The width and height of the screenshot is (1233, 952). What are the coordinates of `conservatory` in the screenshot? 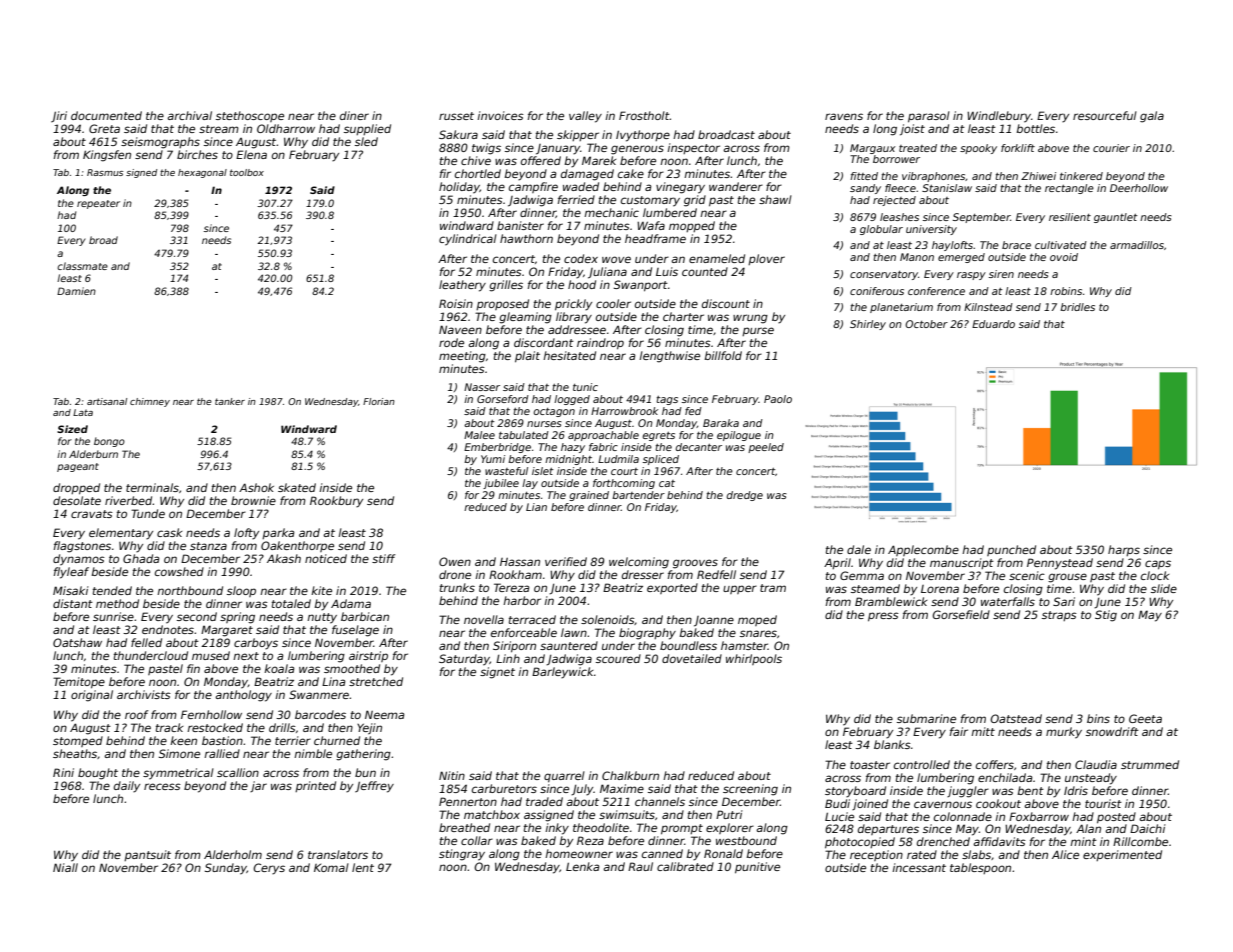 It's located at (884, 275).
